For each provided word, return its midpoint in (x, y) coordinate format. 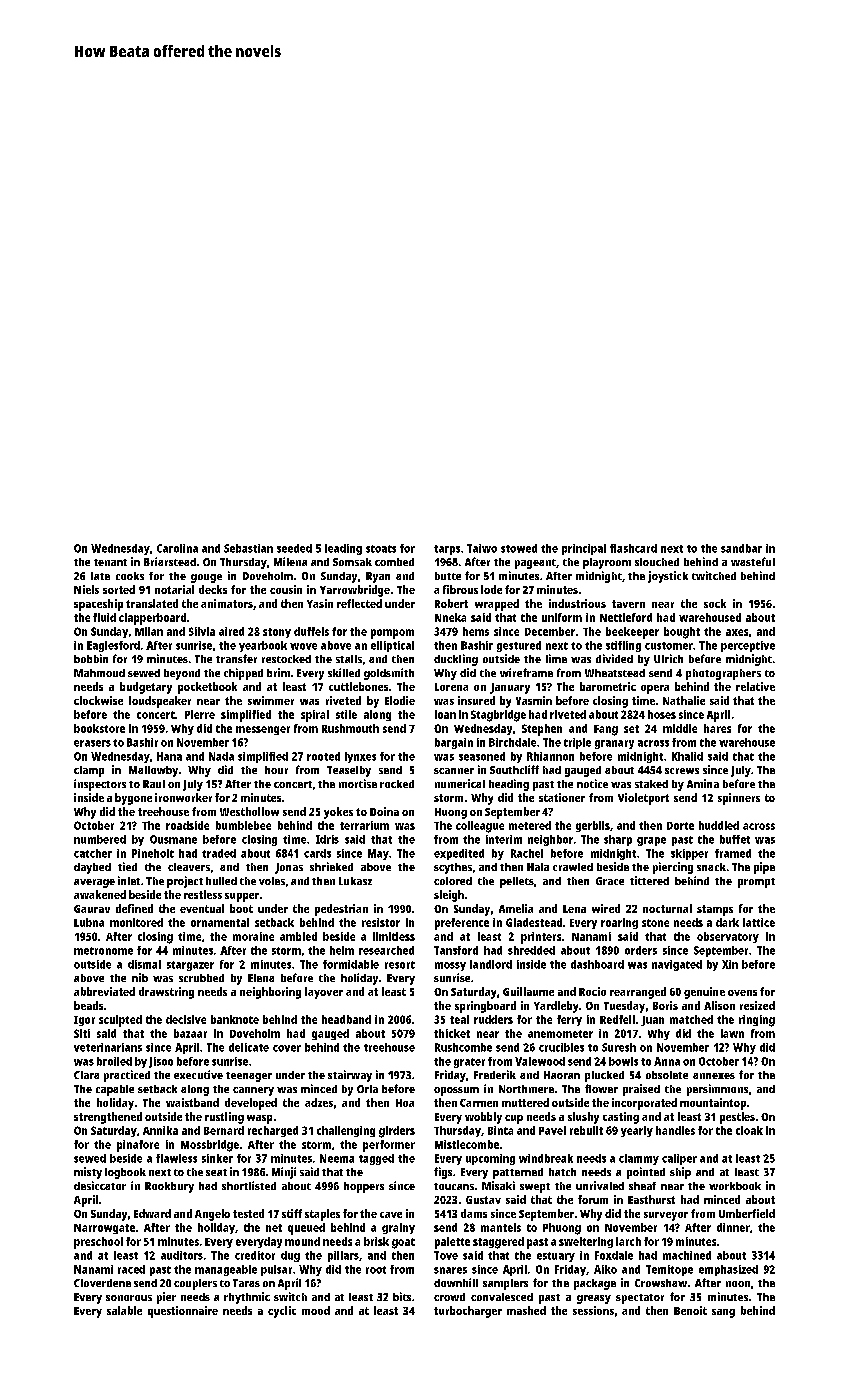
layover (324, 993)
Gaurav (92, 909)
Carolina (177, 548)
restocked (286, 659)
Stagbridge (498, 716)
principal (584, 549)
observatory (728, 937)
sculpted (120, 1021)
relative (755, 686)
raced (131, 1269)
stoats (381, 549)
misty (88, 1173)
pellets (517, 882)
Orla (367, 1089)
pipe (764, 868)
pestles (737, 1118)
